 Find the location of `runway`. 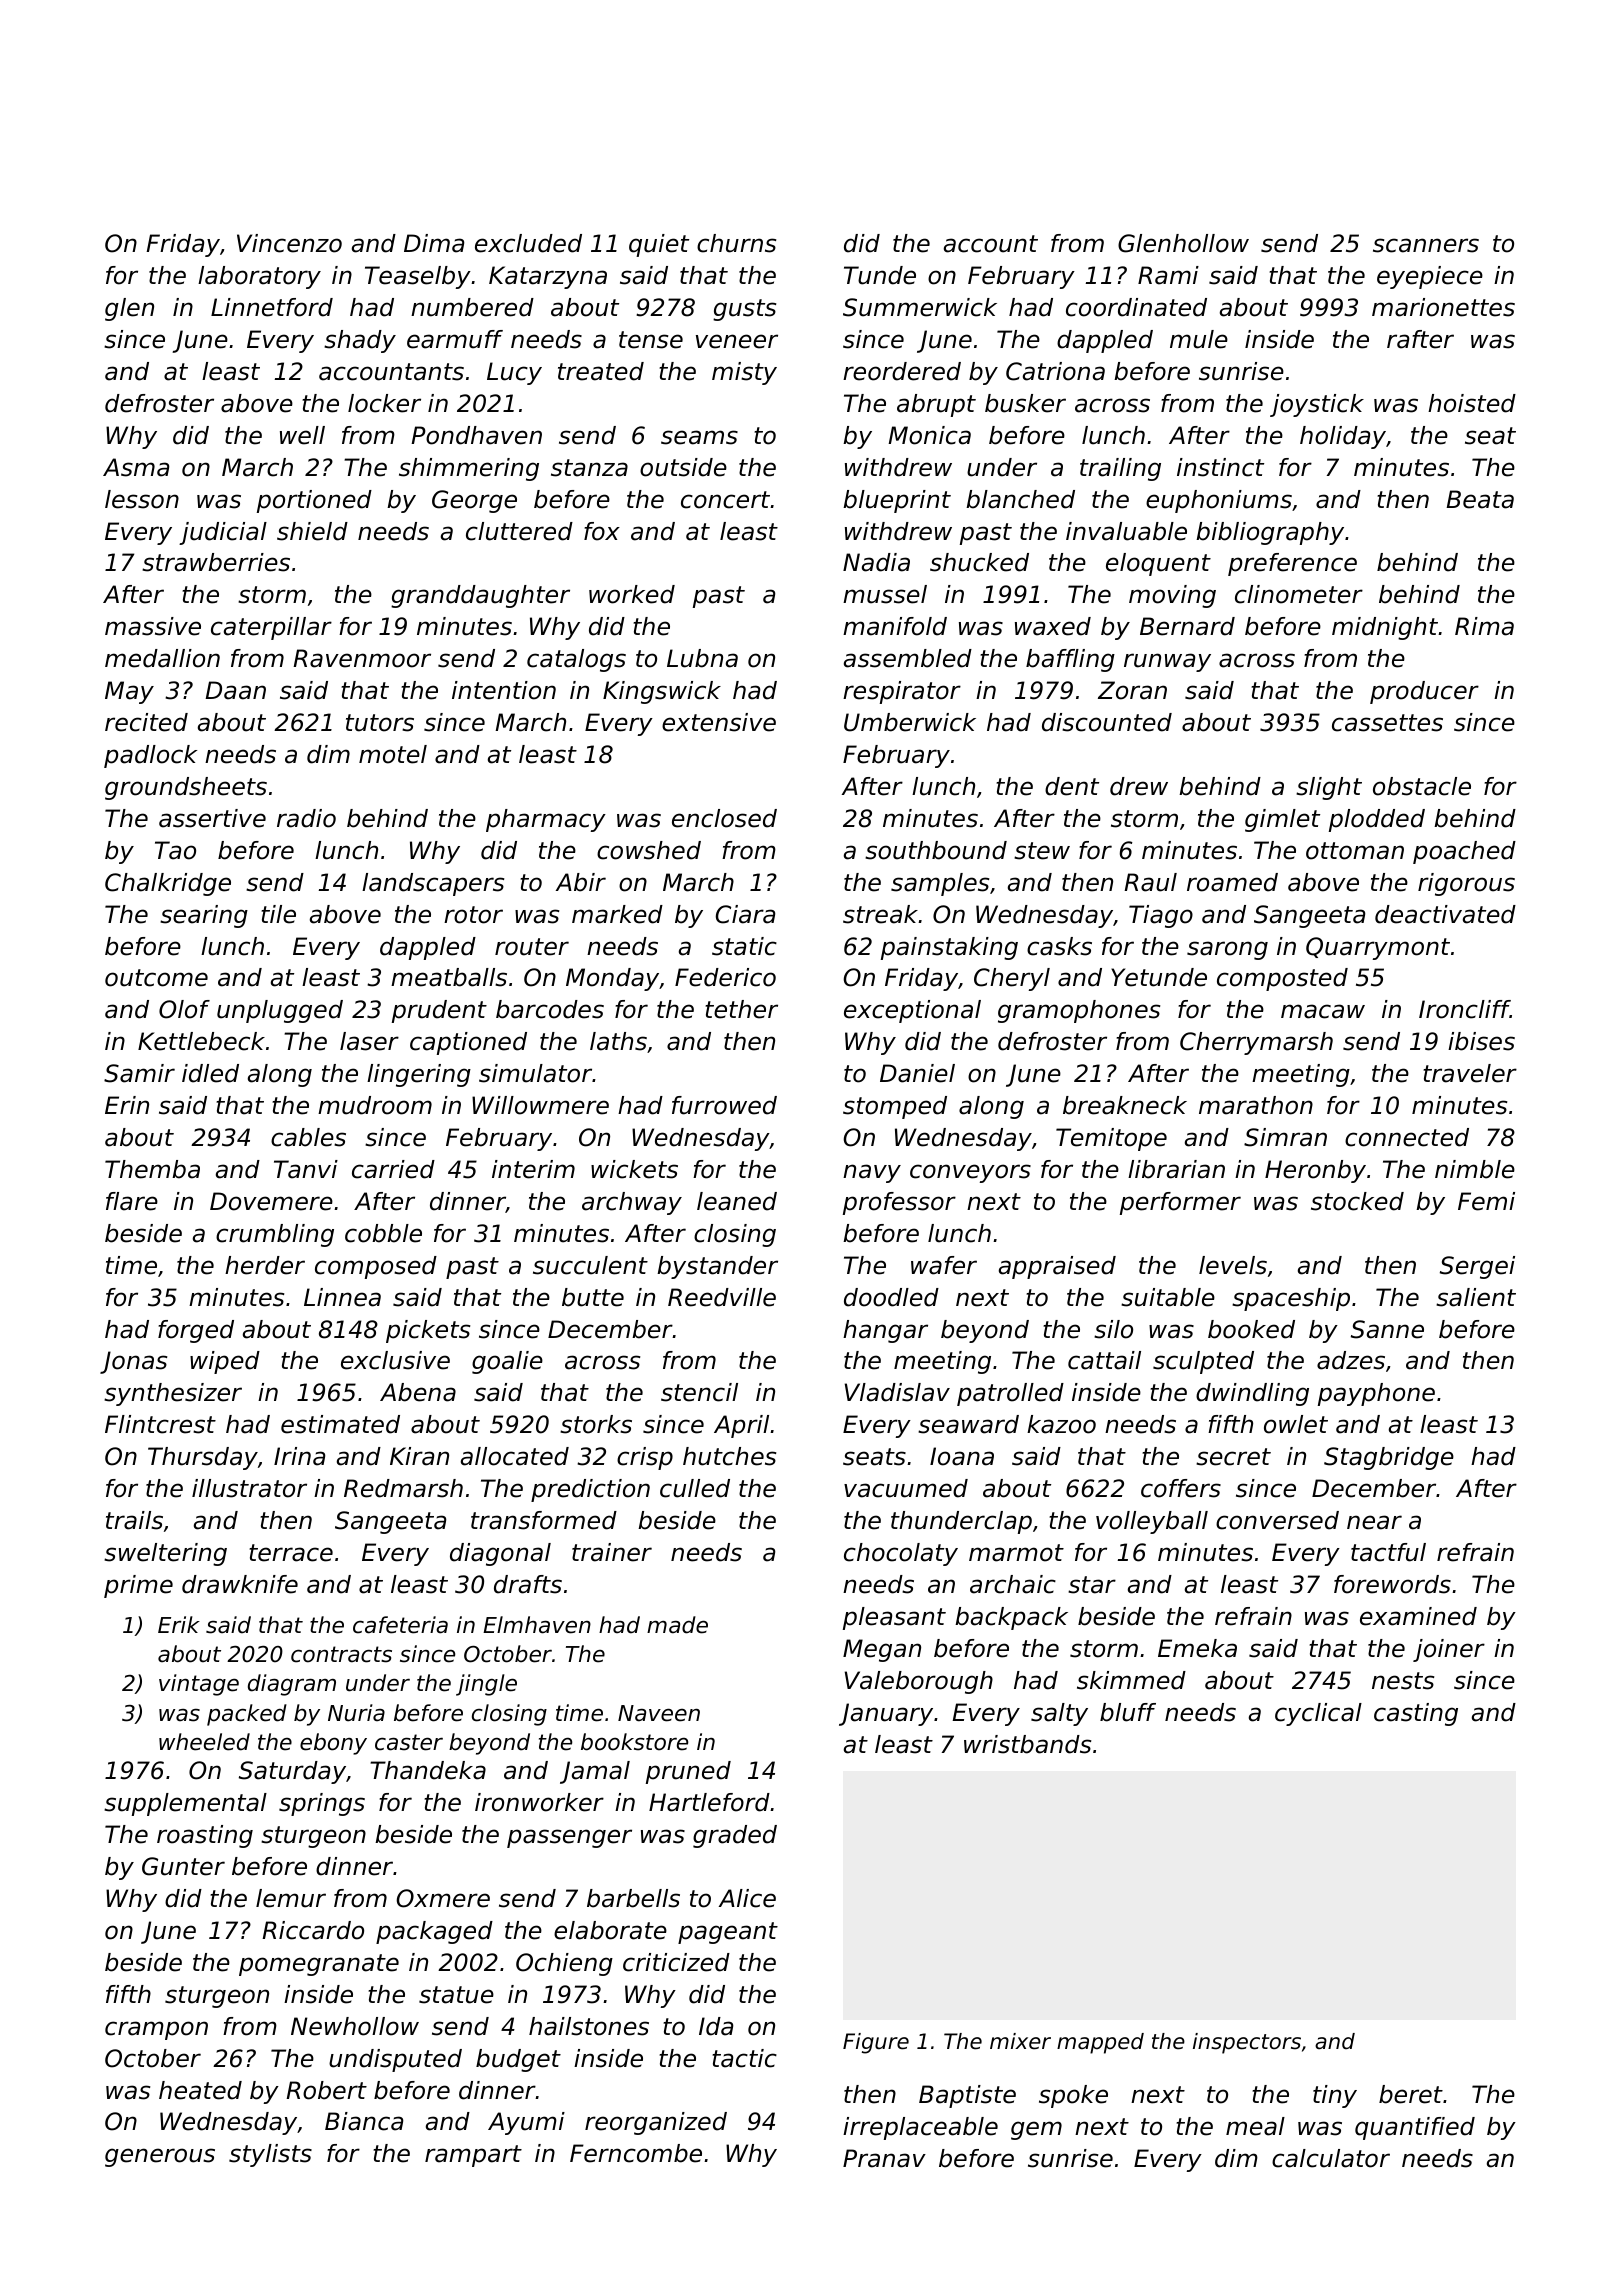

runway is located at coordinates (1167, 662).
